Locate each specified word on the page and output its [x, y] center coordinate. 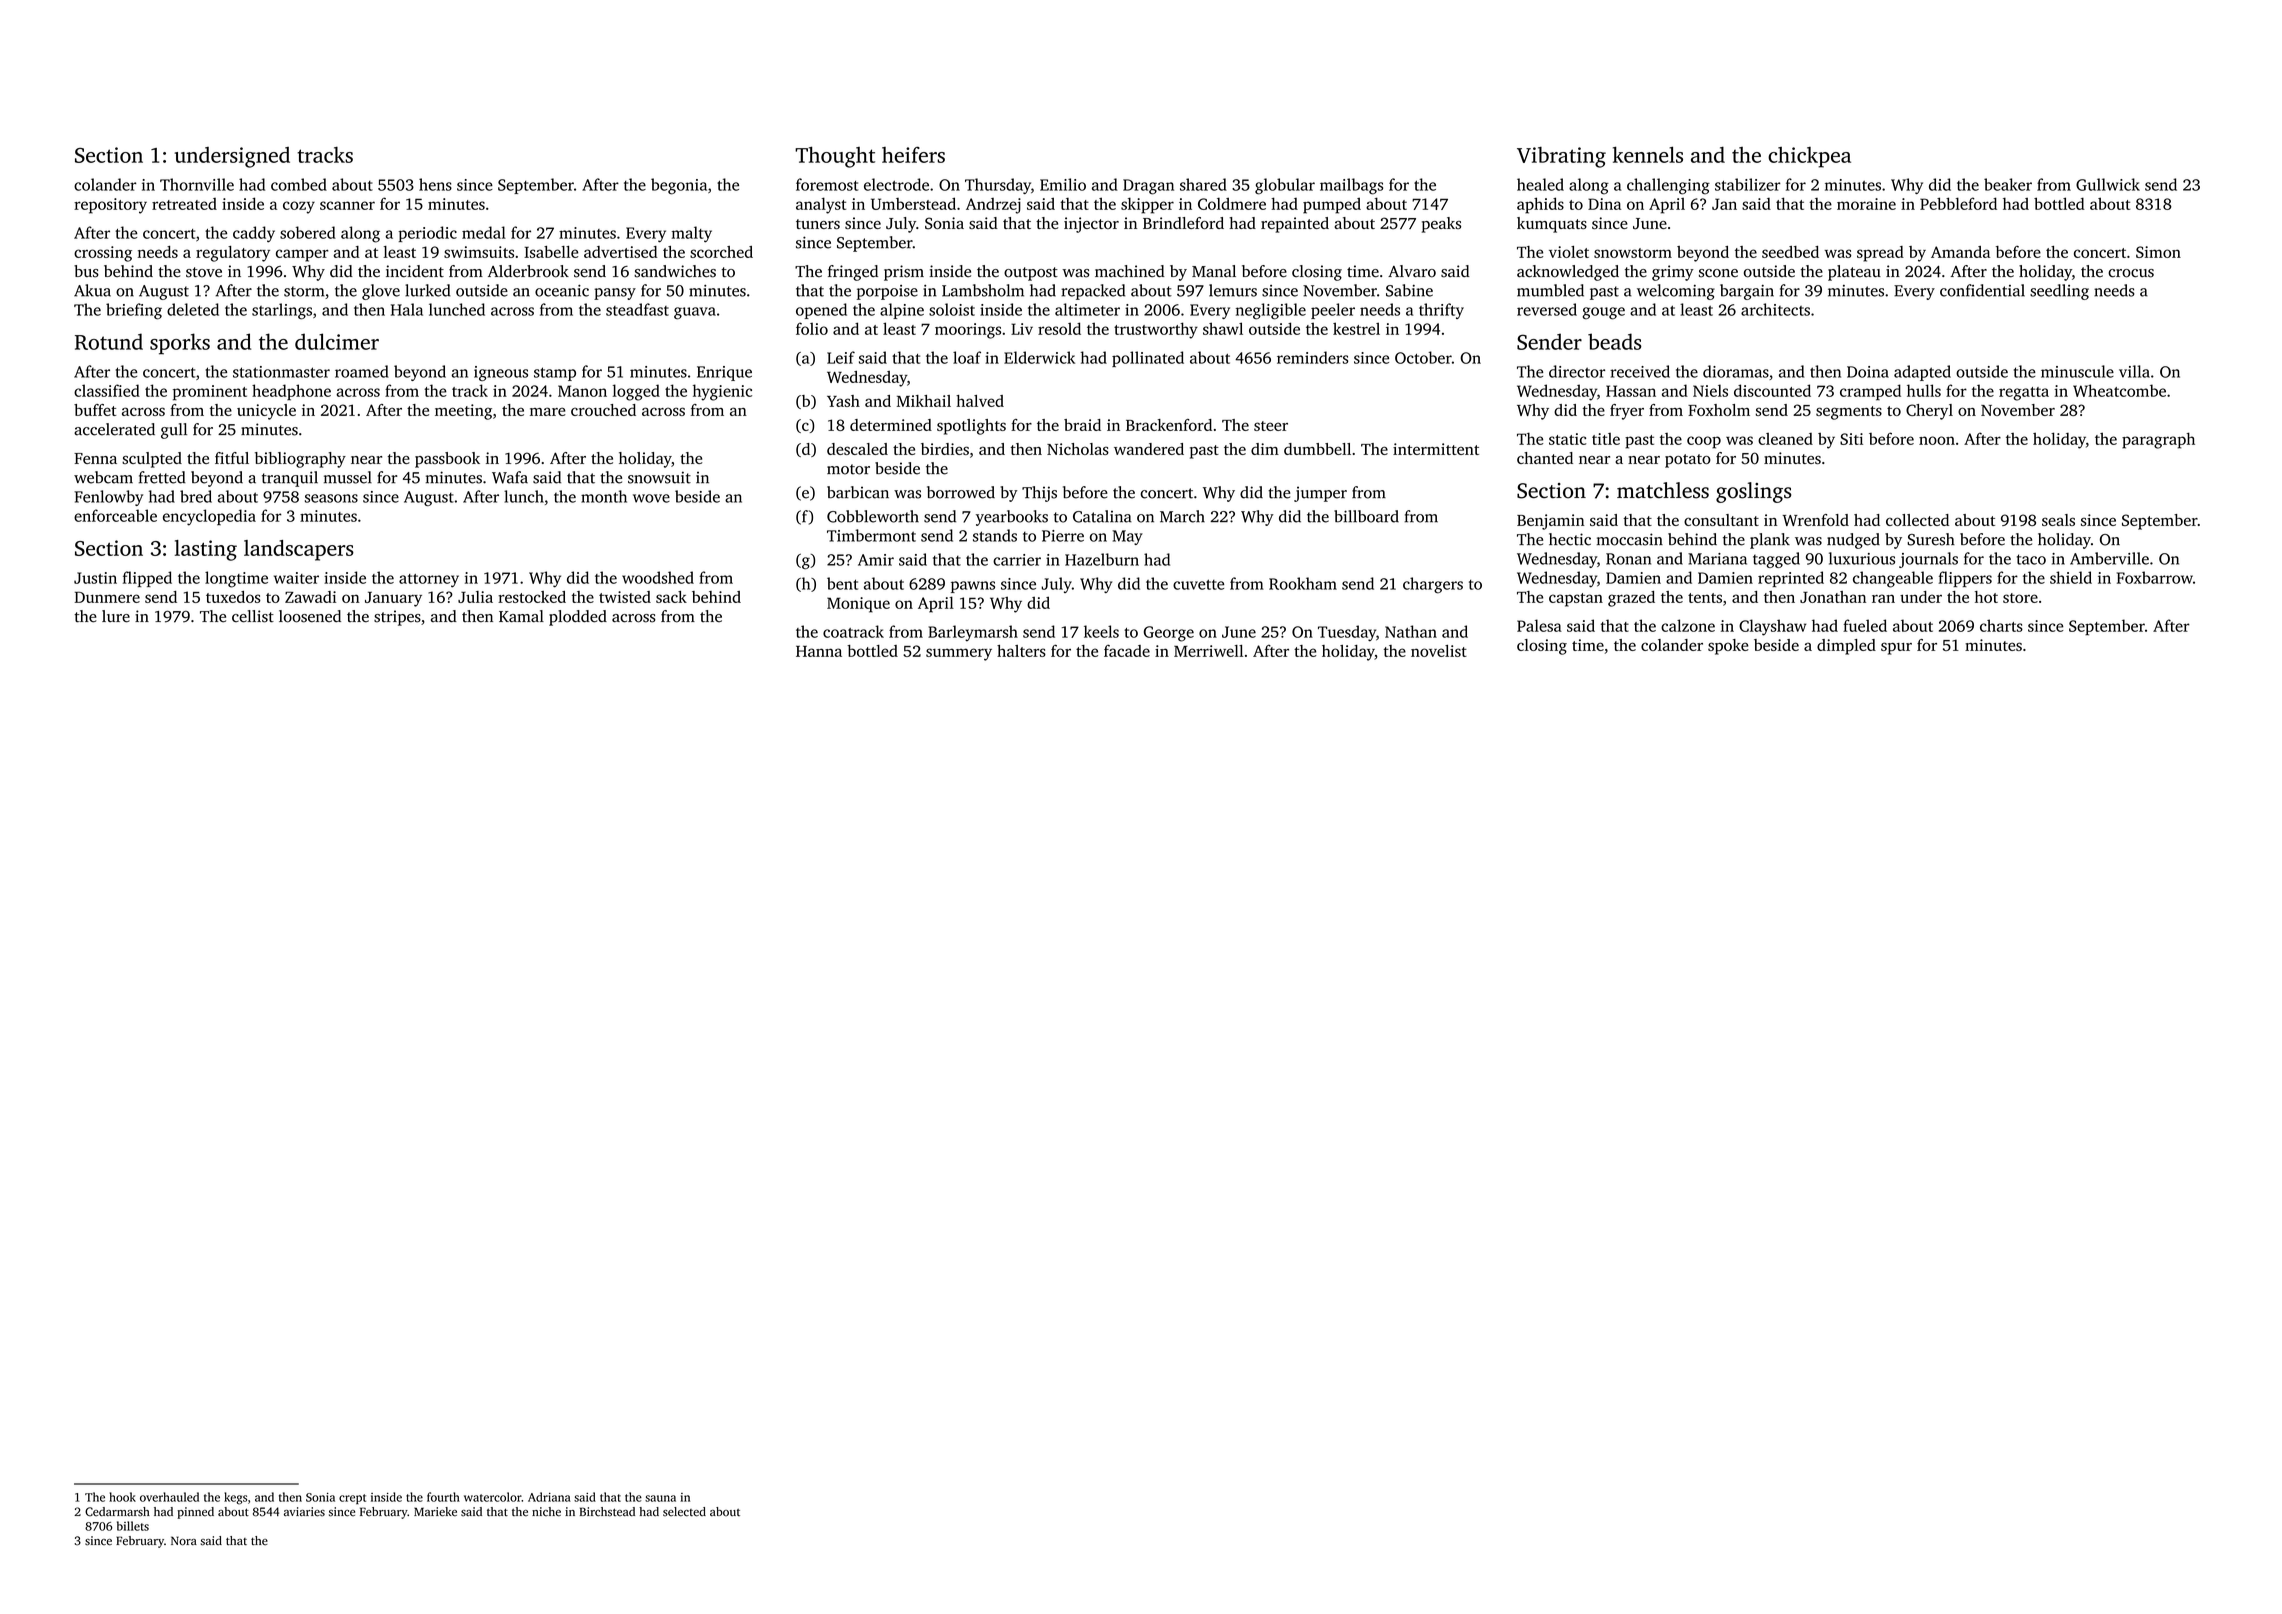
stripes [397, 618]
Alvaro [1412, 271]
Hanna [819, 651]
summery [959, 654]
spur [1896, 648]
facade [1127, 651]
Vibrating [1561, 157]
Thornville [197, 184]
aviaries [304, 1512]
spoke [1728, 647]
